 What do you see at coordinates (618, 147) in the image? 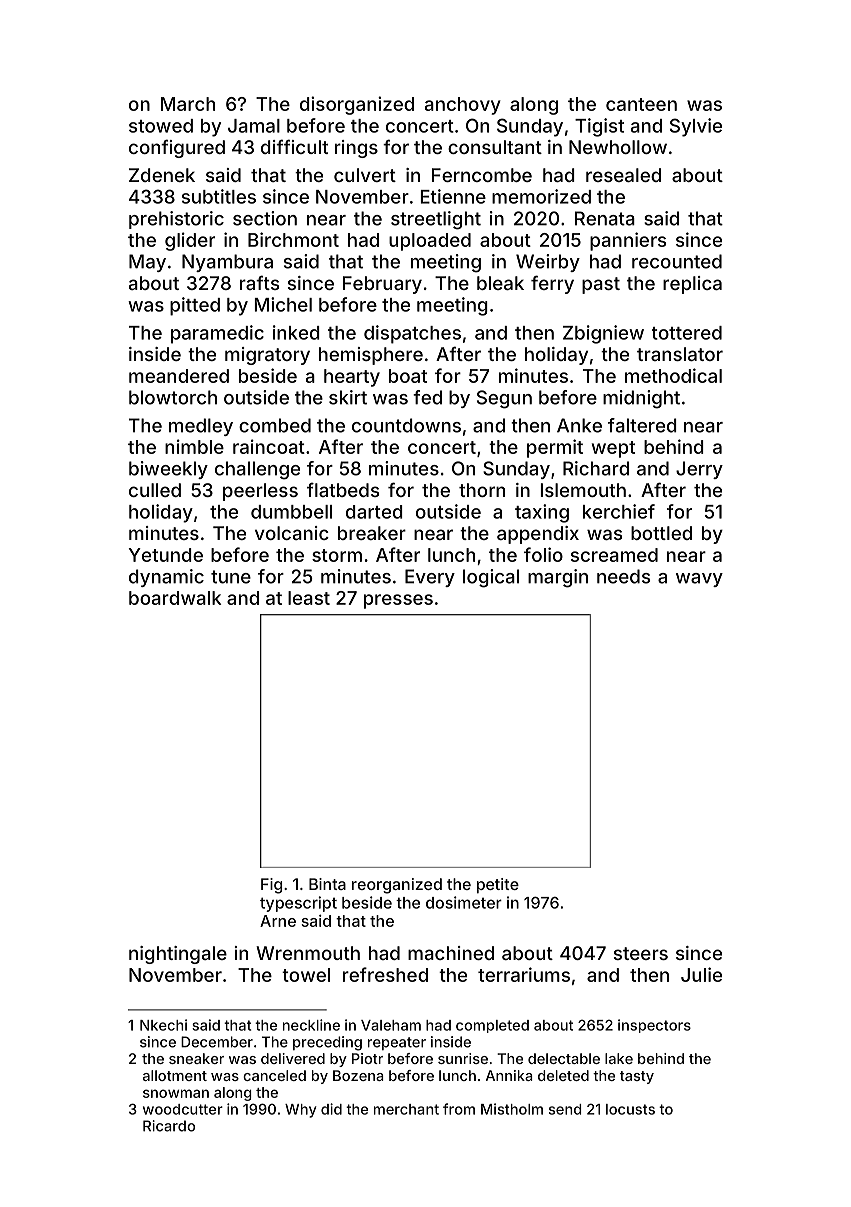
I see `Newhollow` at bounding box center [618, 147].
